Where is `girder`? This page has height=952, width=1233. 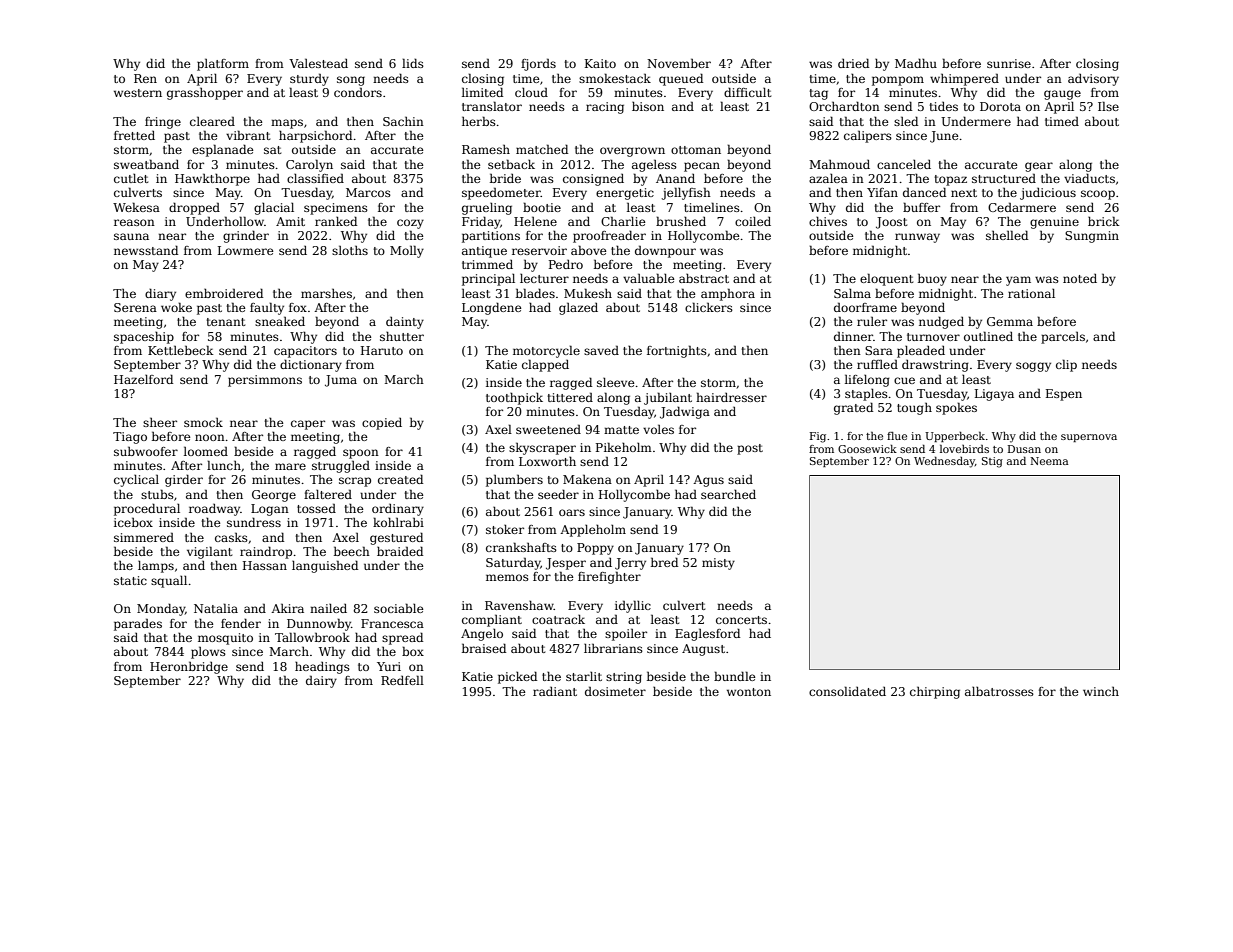
girder is located at coordinates (184, 480).
